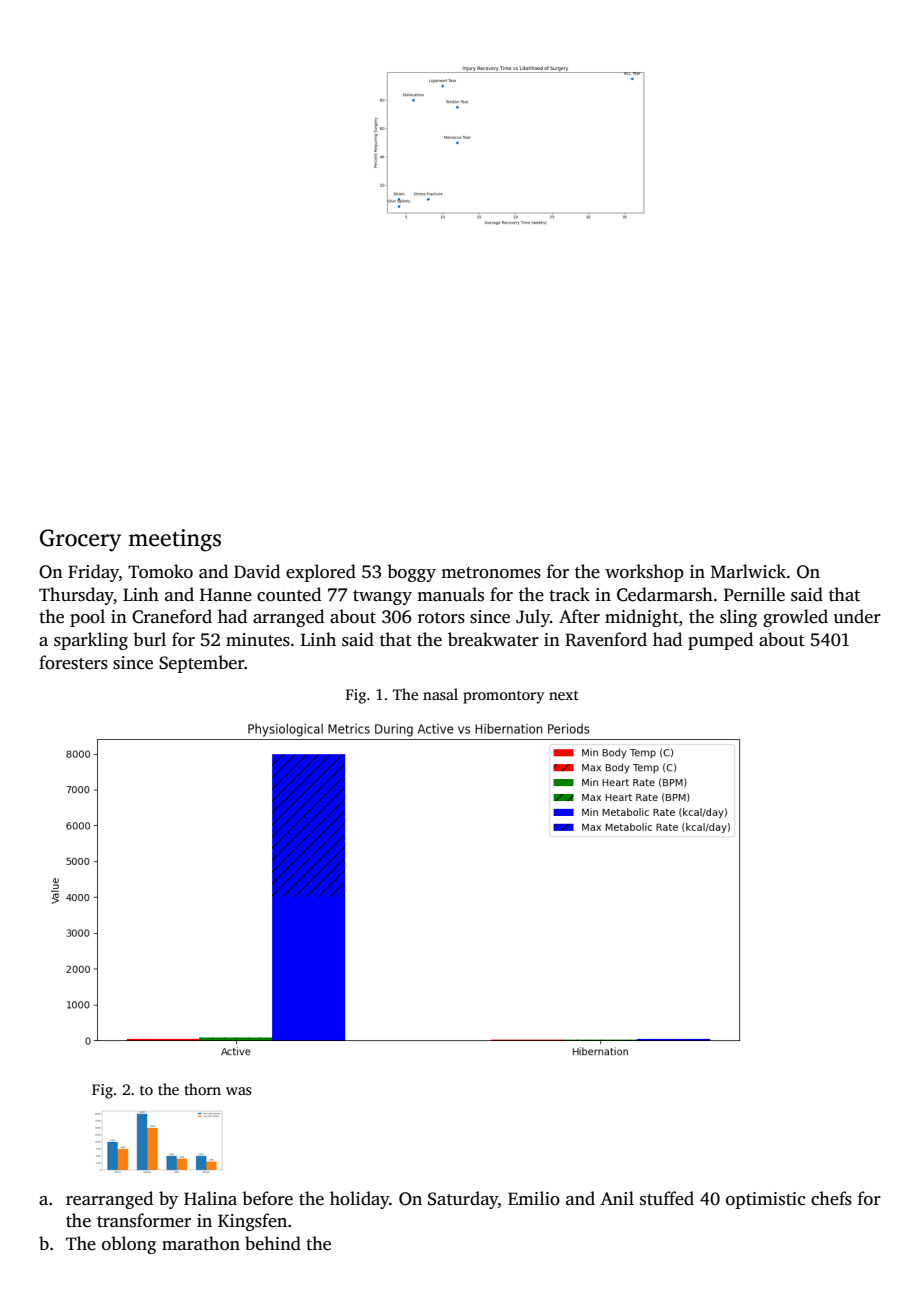 Image resolution: width=924 pixels, height=1308 pixels. I want to click on promontory, so click(503, 697).
